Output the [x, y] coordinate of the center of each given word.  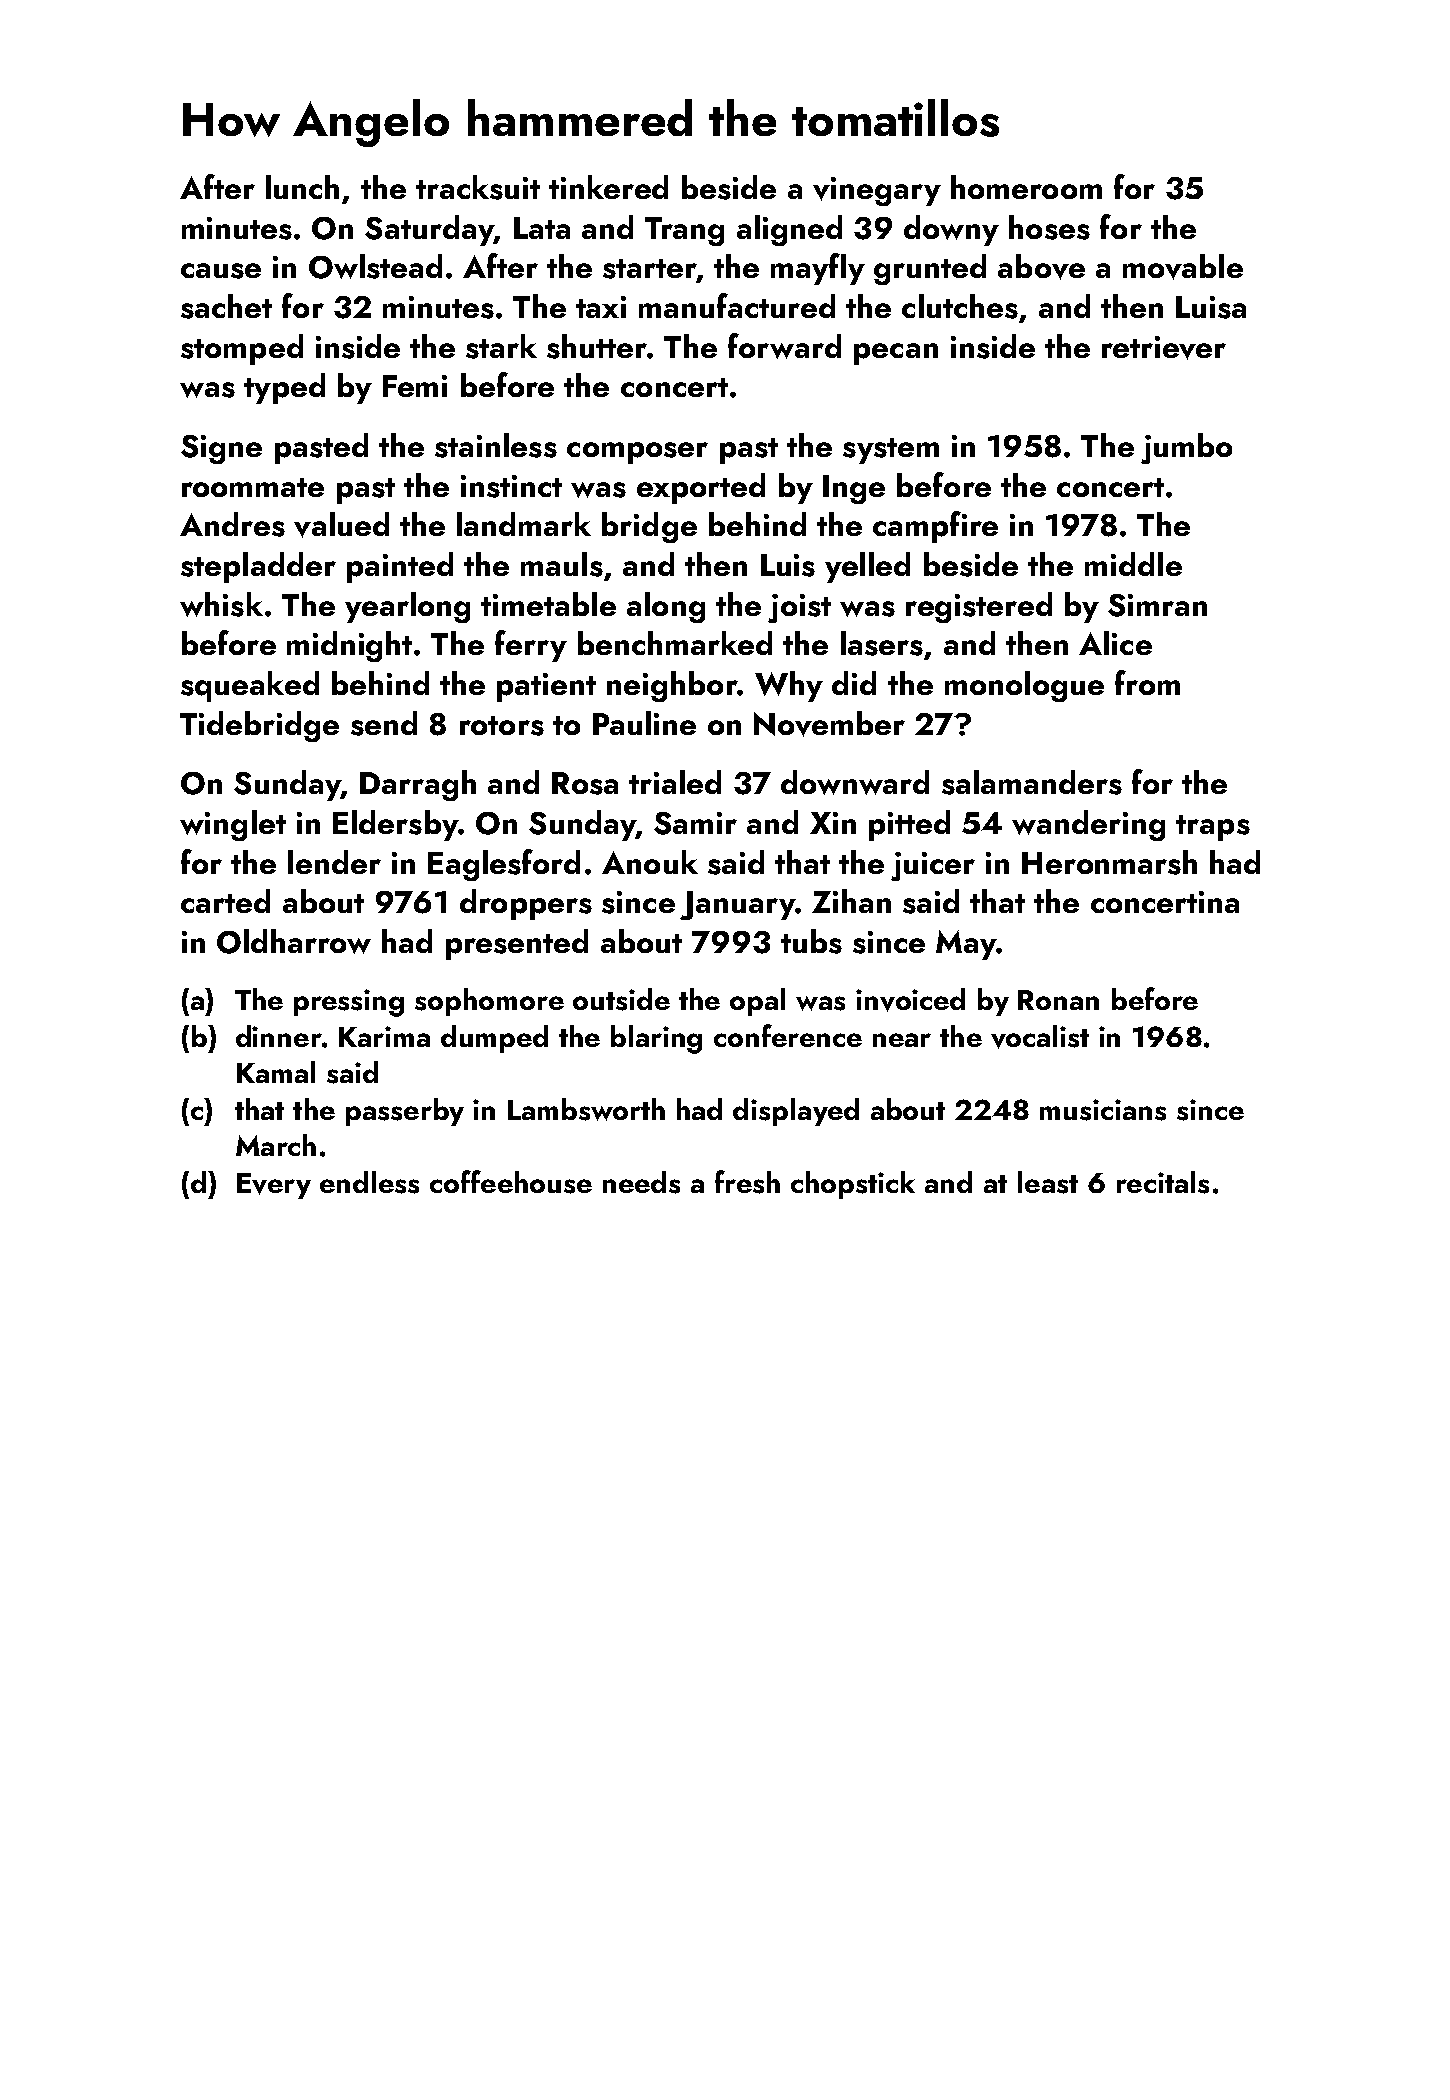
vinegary [877, 191]
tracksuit [478, 187]
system [891, 451]
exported [701, 488]
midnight [349, 646]
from [1147, 682]
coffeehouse [511, 1182]
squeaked [250, 686]
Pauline [644, 723]
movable [1183, 267]
